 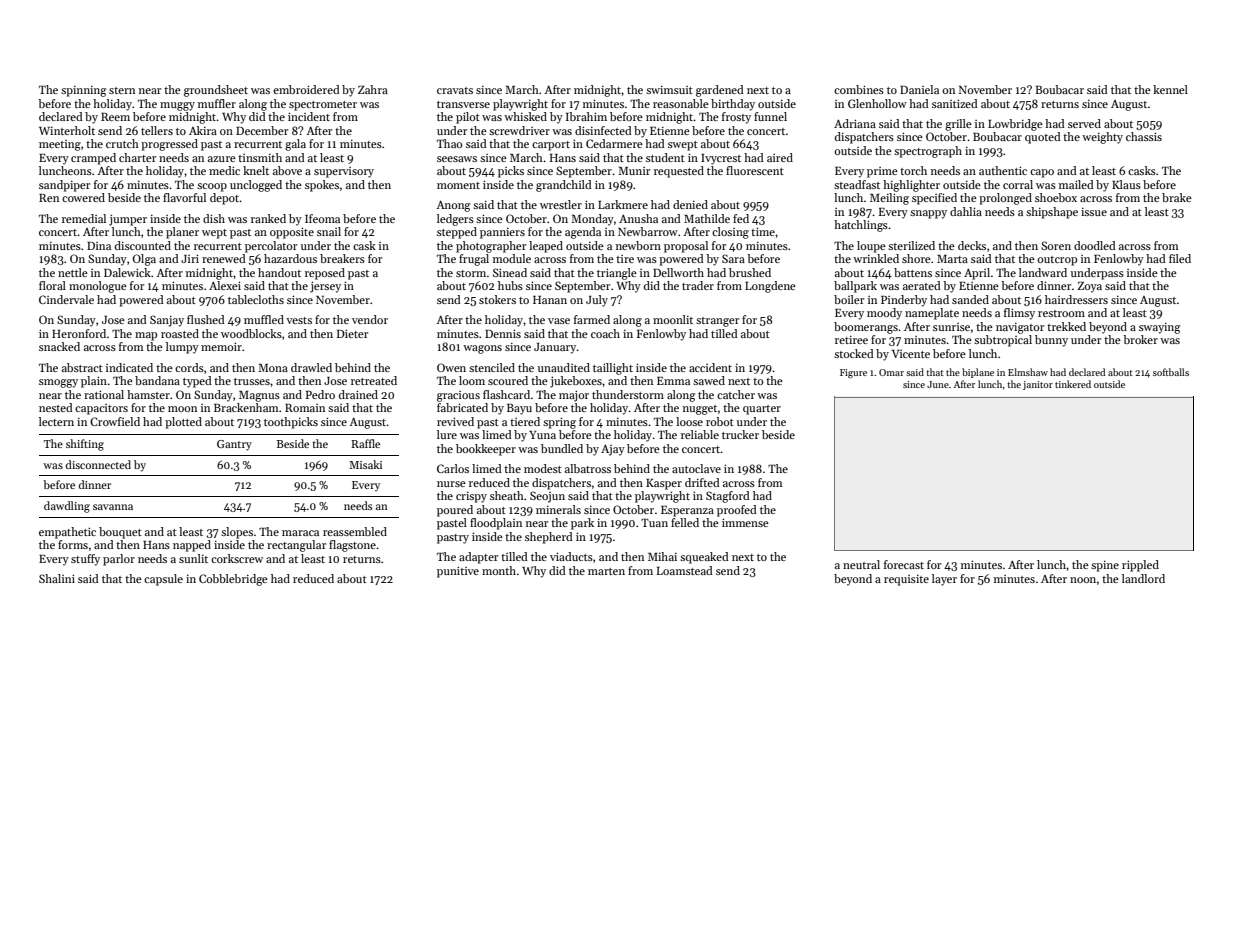 I want to click on Anusha, so click(x=638, y=218).
